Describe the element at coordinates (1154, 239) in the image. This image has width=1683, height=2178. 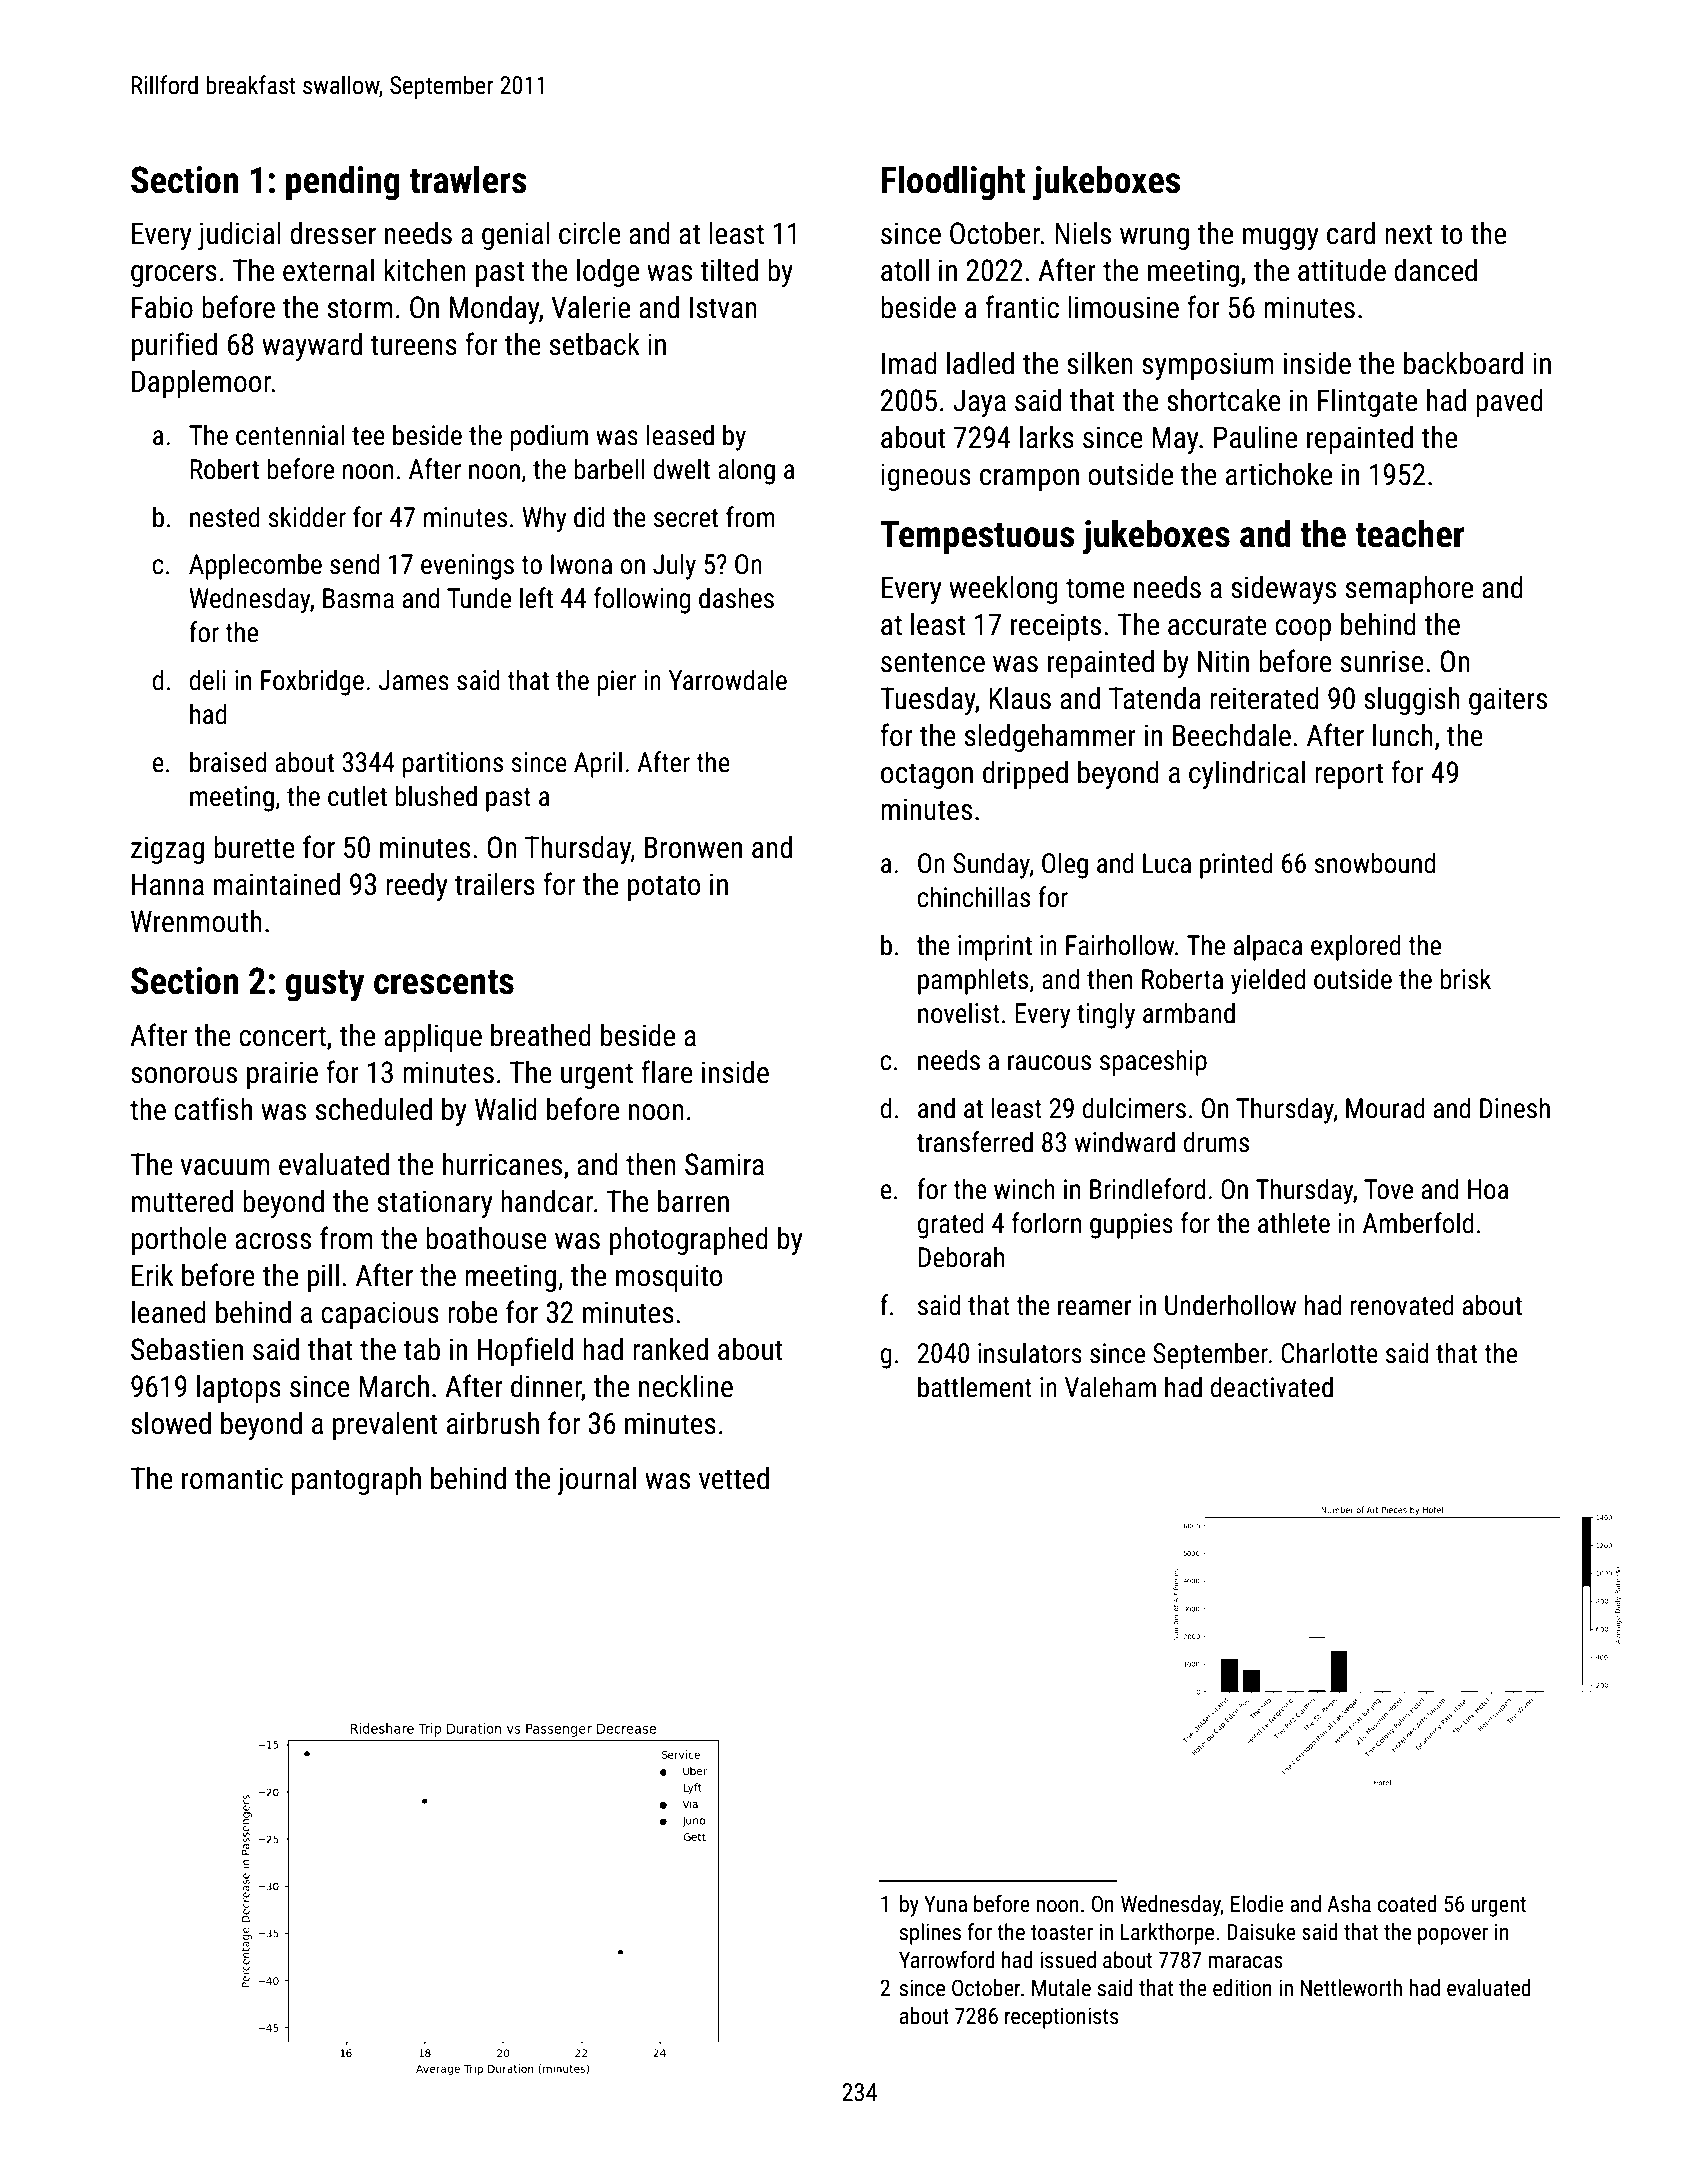
I see `wrung` at that location.
